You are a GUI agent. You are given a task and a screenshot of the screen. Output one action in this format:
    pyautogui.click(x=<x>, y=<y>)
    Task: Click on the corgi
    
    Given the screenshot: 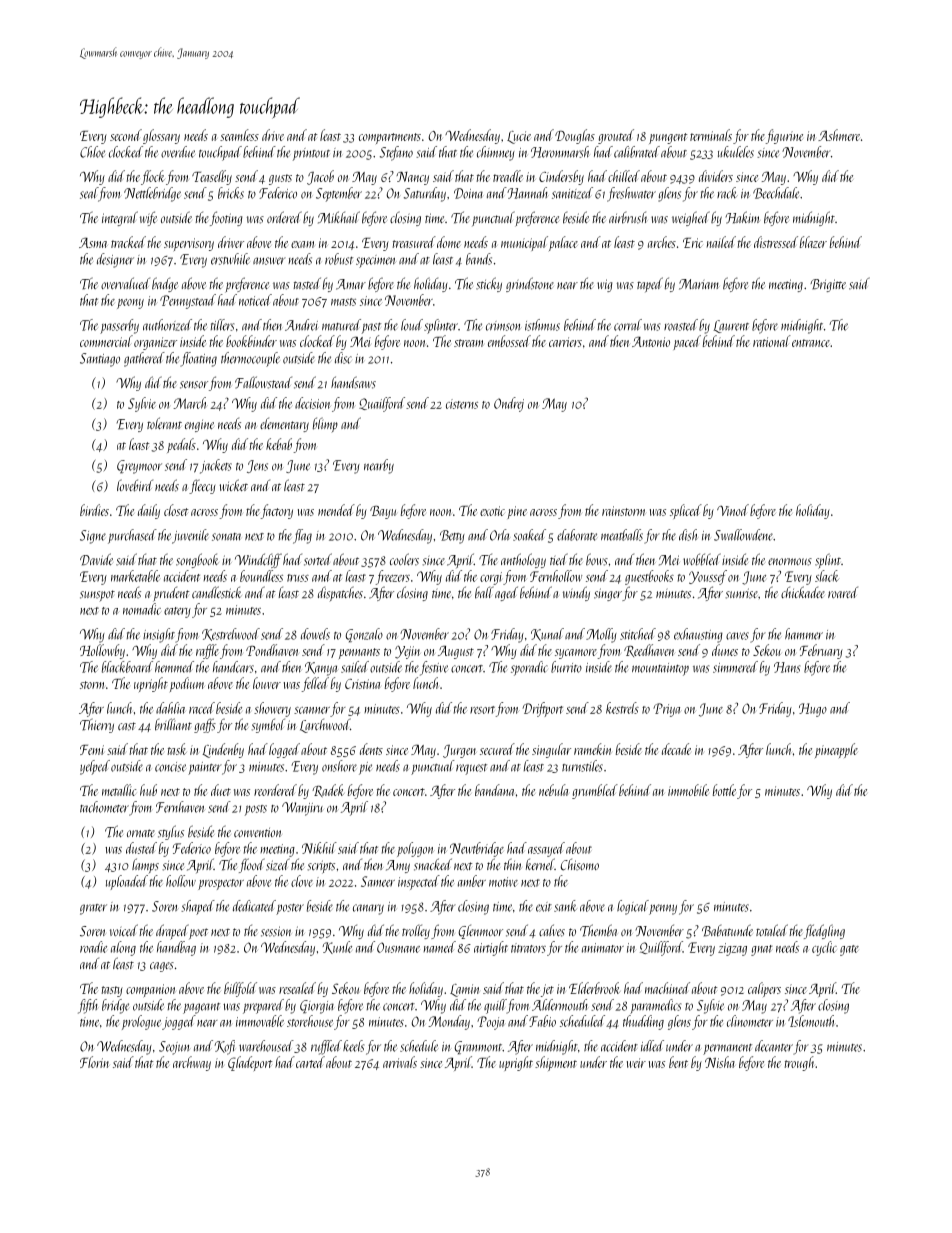 What is the action you would take?
    pyautogui.click(x=491, y=578)
